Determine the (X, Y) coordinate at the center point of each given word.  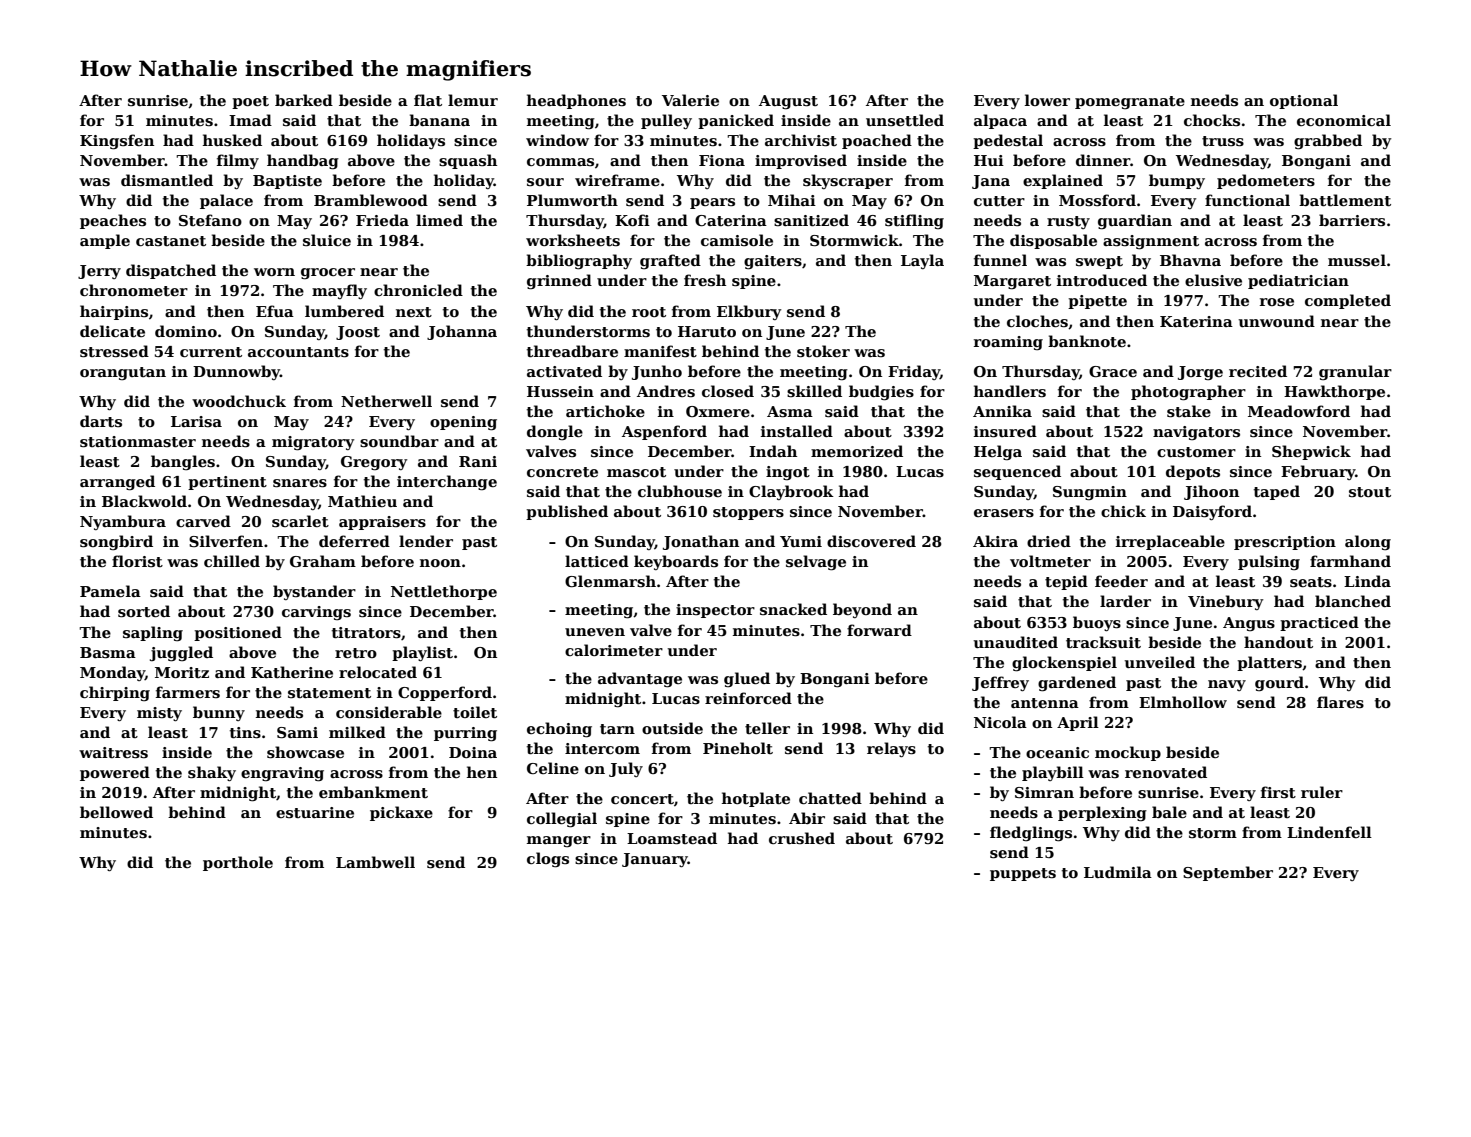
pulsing (1269, 563)
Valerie (690, 100)
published (567, 512)
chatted (830, 798)
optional (1304, 101)
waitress (113, 753)
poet (250, 102)
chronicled (418, 290)
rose (1277, 302)
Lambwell (375, 862)
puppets (1023, 874)
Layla (922, 261)
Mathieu (362, 501)
